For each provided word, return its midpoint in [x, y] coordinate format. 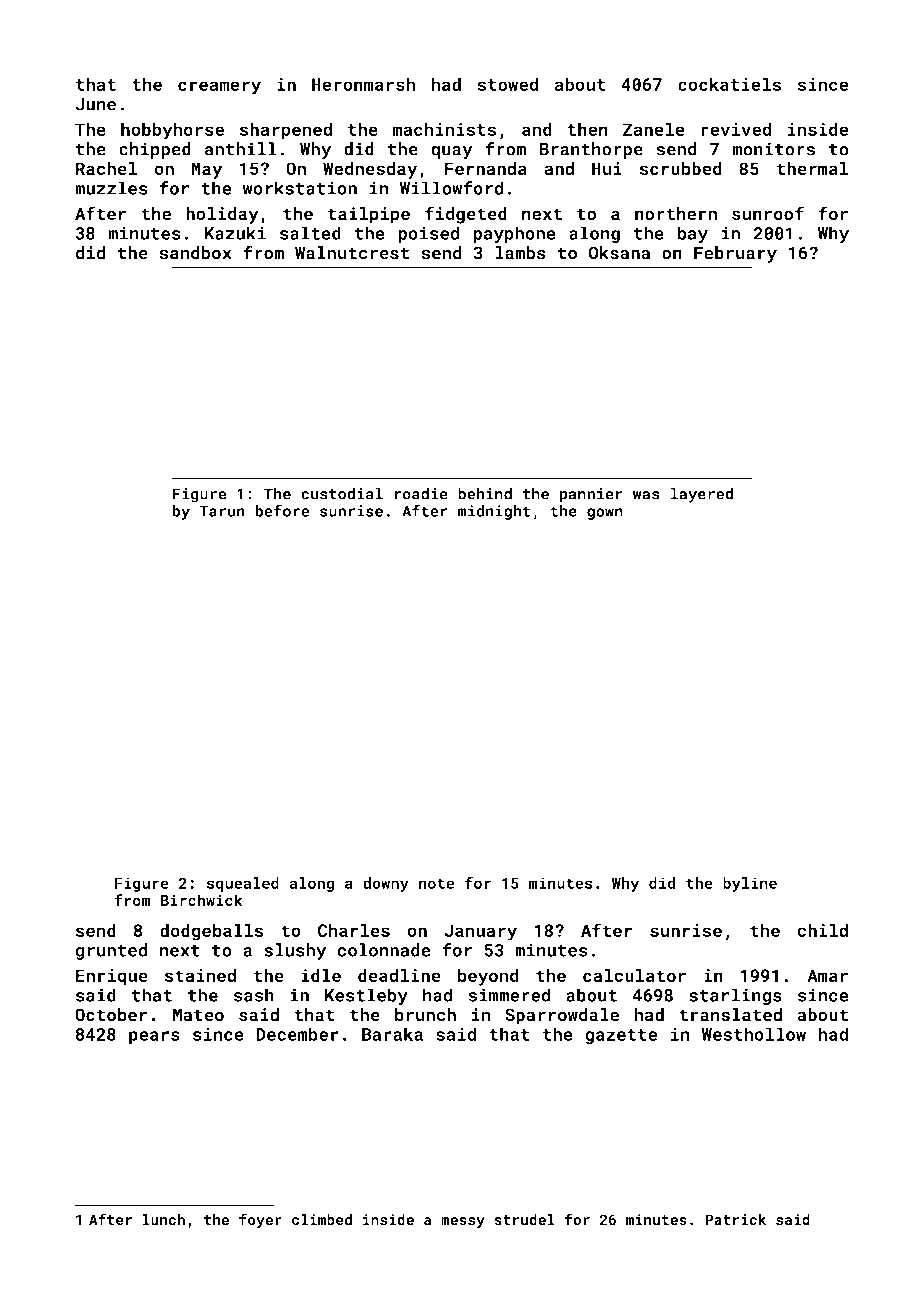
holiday [222, 215]
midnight [494, 512]
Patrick [736, 1220]
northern [676, 214]
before [282, 510]
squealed [243, 884]
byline [750, 884]
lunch [164, 1220]
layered [702, 495]
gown [605, 514]
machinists [444, 129]
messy [463, 1222]
